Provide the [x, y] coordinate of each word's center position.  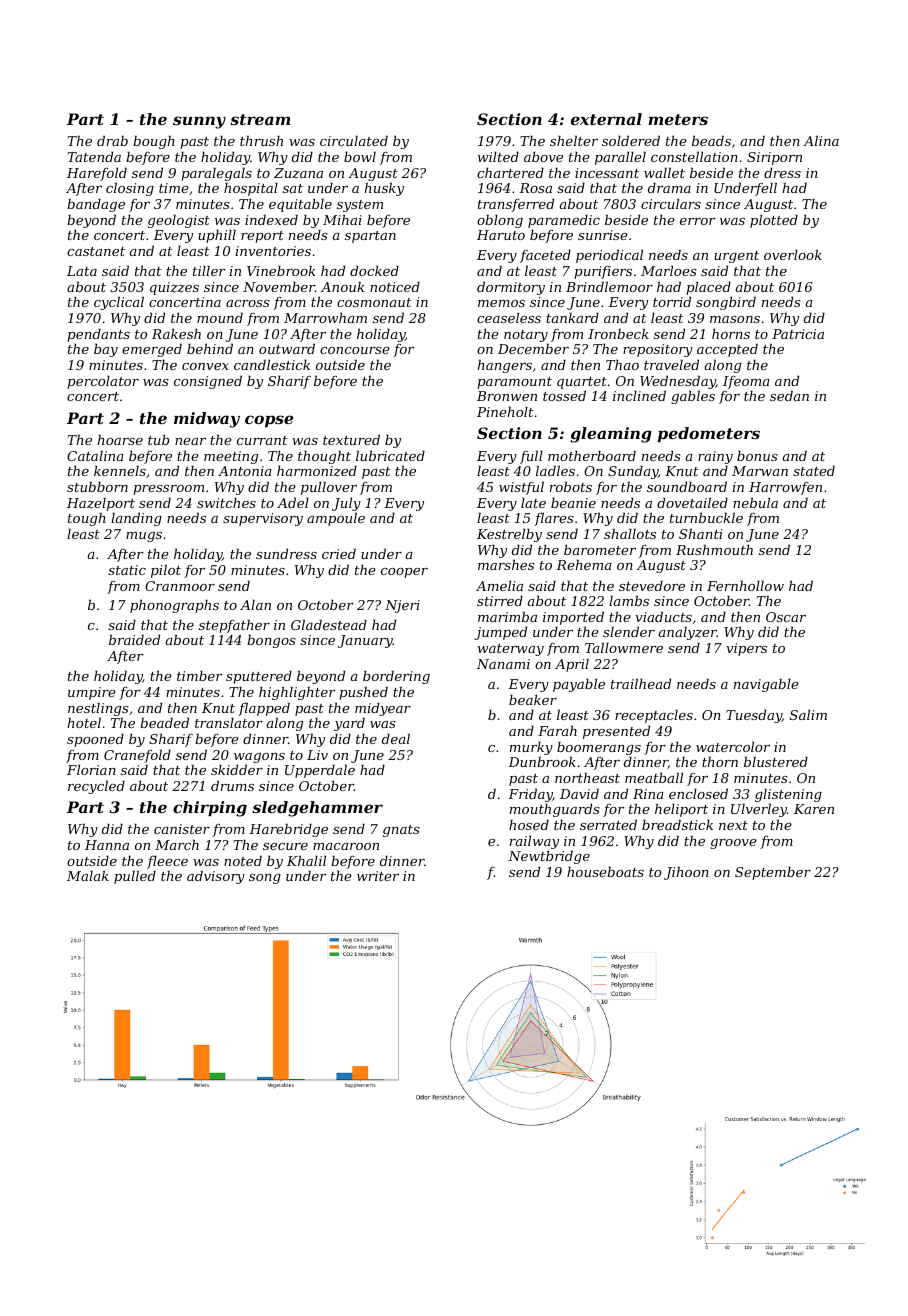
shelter [574, 140]
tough [87, 519]
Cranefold [137, 756]
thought [324, 457]
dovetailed [692, 502]
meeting [231, 457]
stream [260, 119]
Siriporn [774, 158]
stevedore [652, 585]
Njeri [402, 606]
